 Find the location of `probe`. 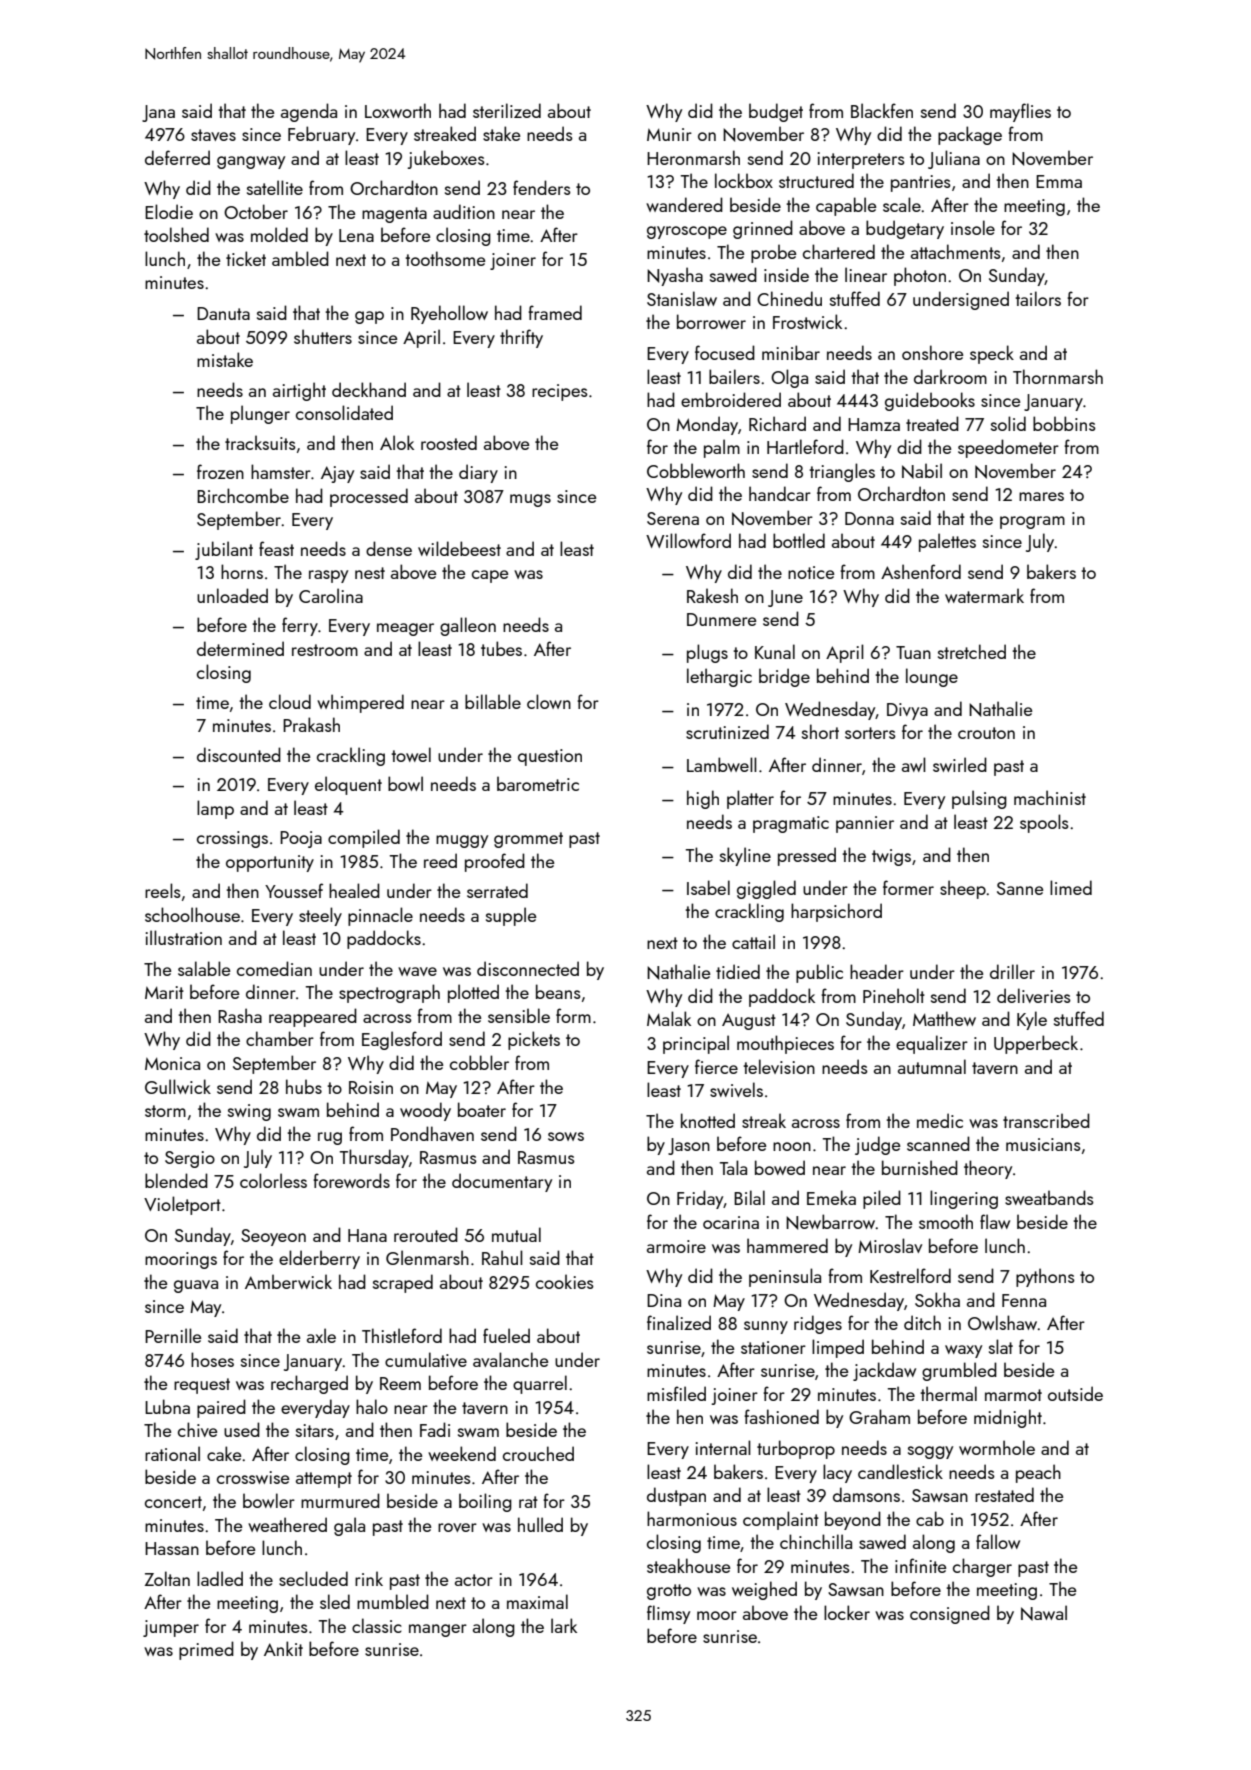

probe is located at coordinates (773, 253).
